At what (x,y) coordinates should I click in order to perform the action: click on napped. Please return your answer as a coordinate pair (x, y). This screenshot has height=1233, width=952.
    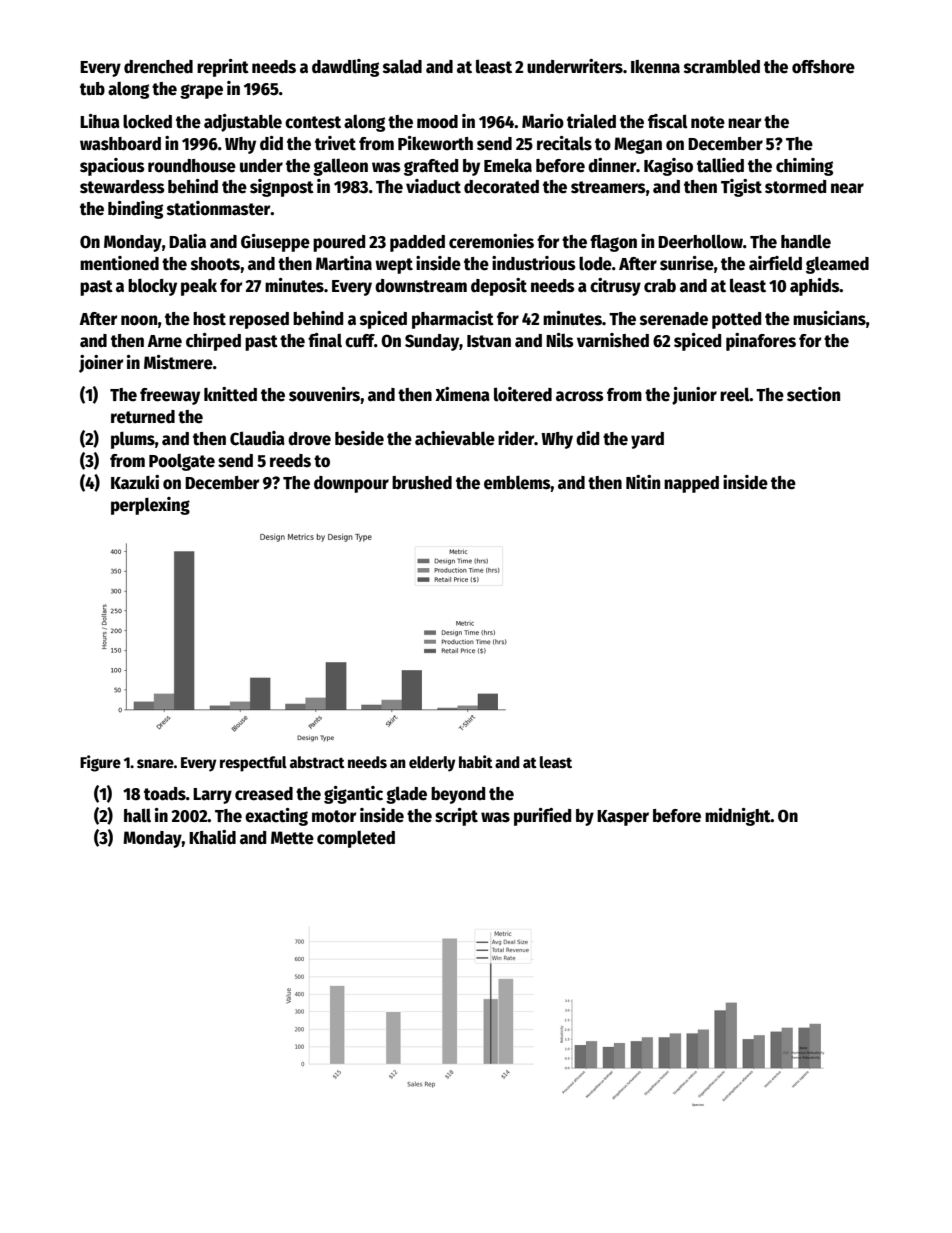
    Looking at the image, I should click on (691, 484).
